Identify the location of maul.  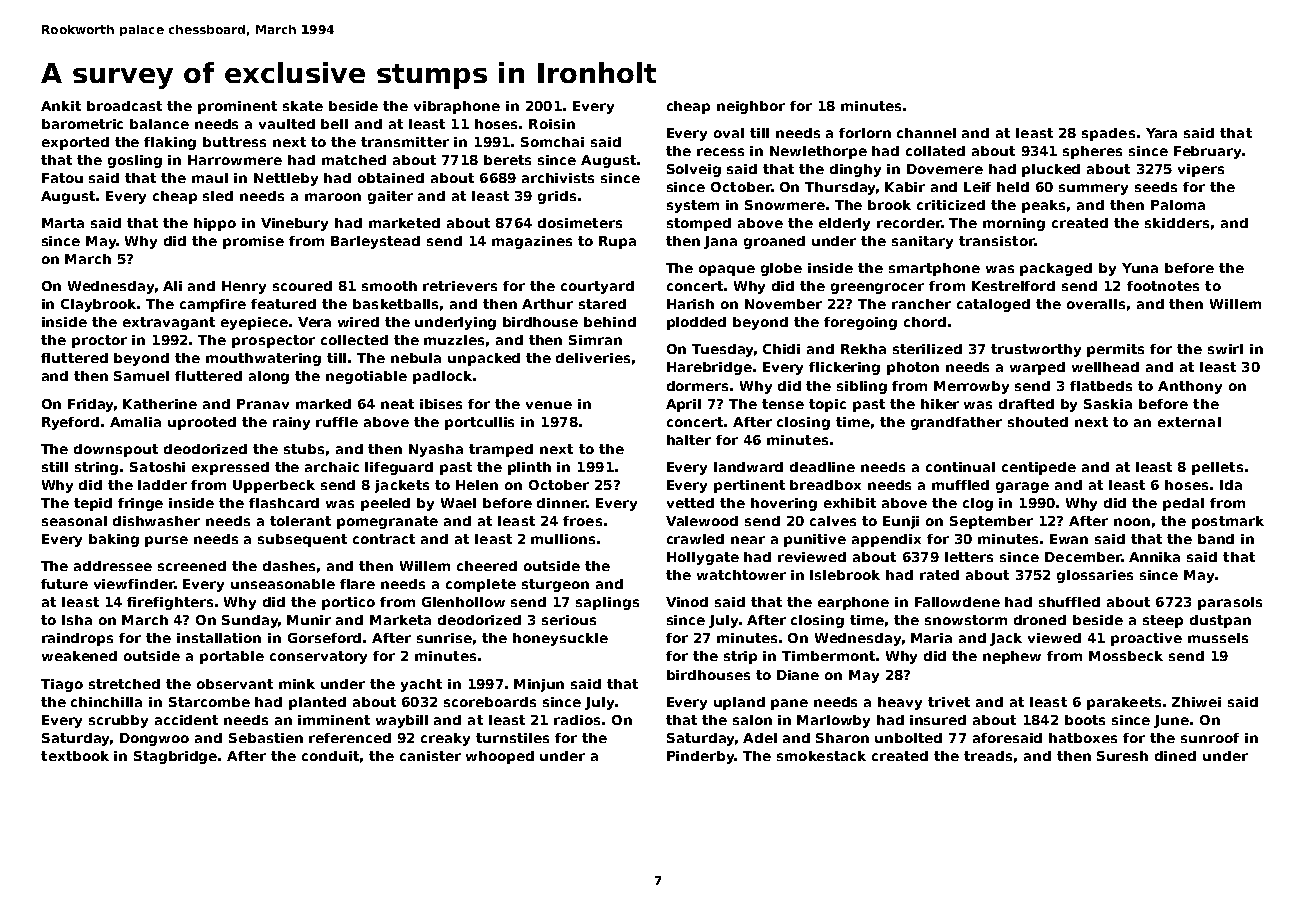
(210, 178).
